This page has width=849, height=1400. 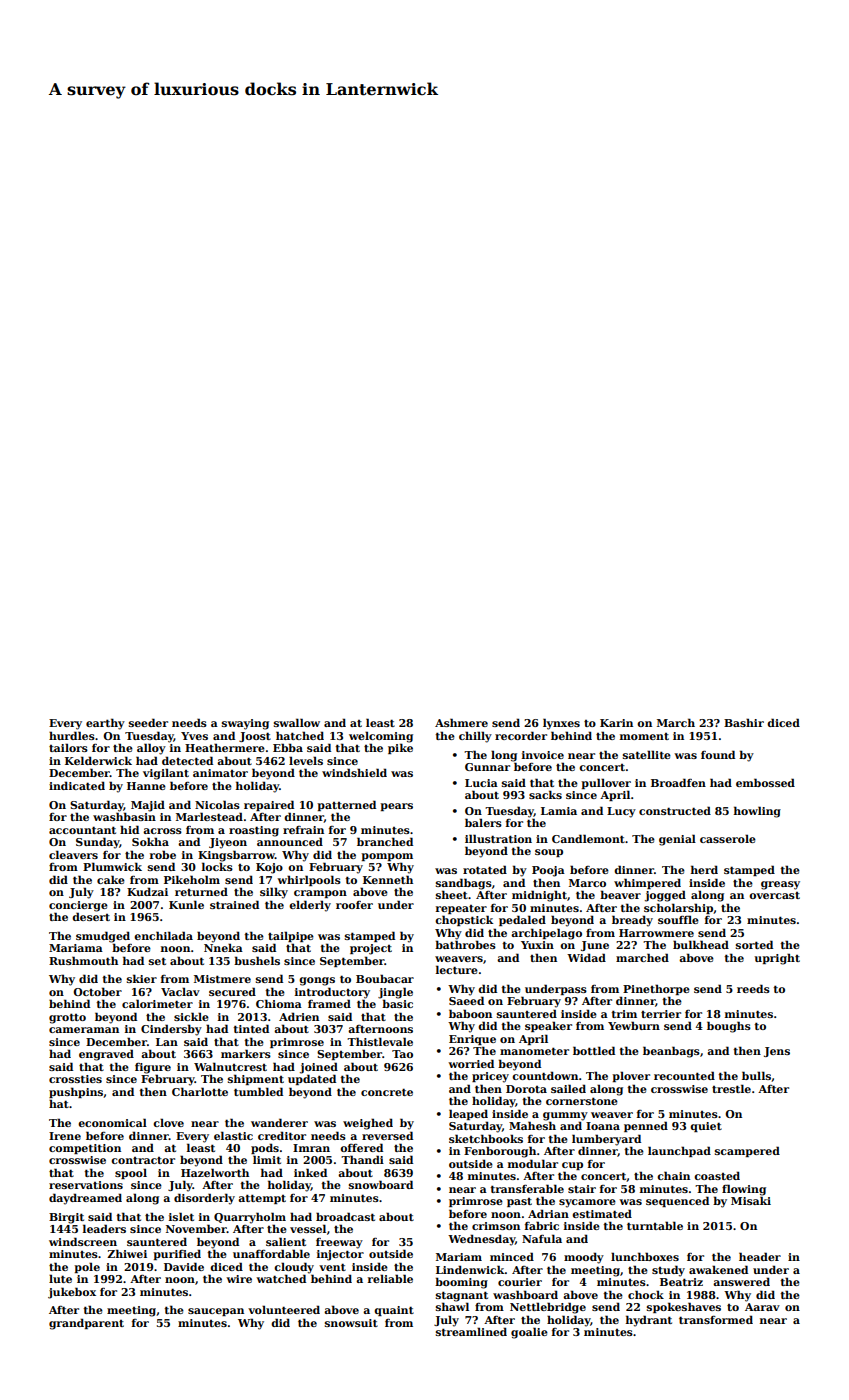 I want to click on November, so click(x=196, y=1228).
